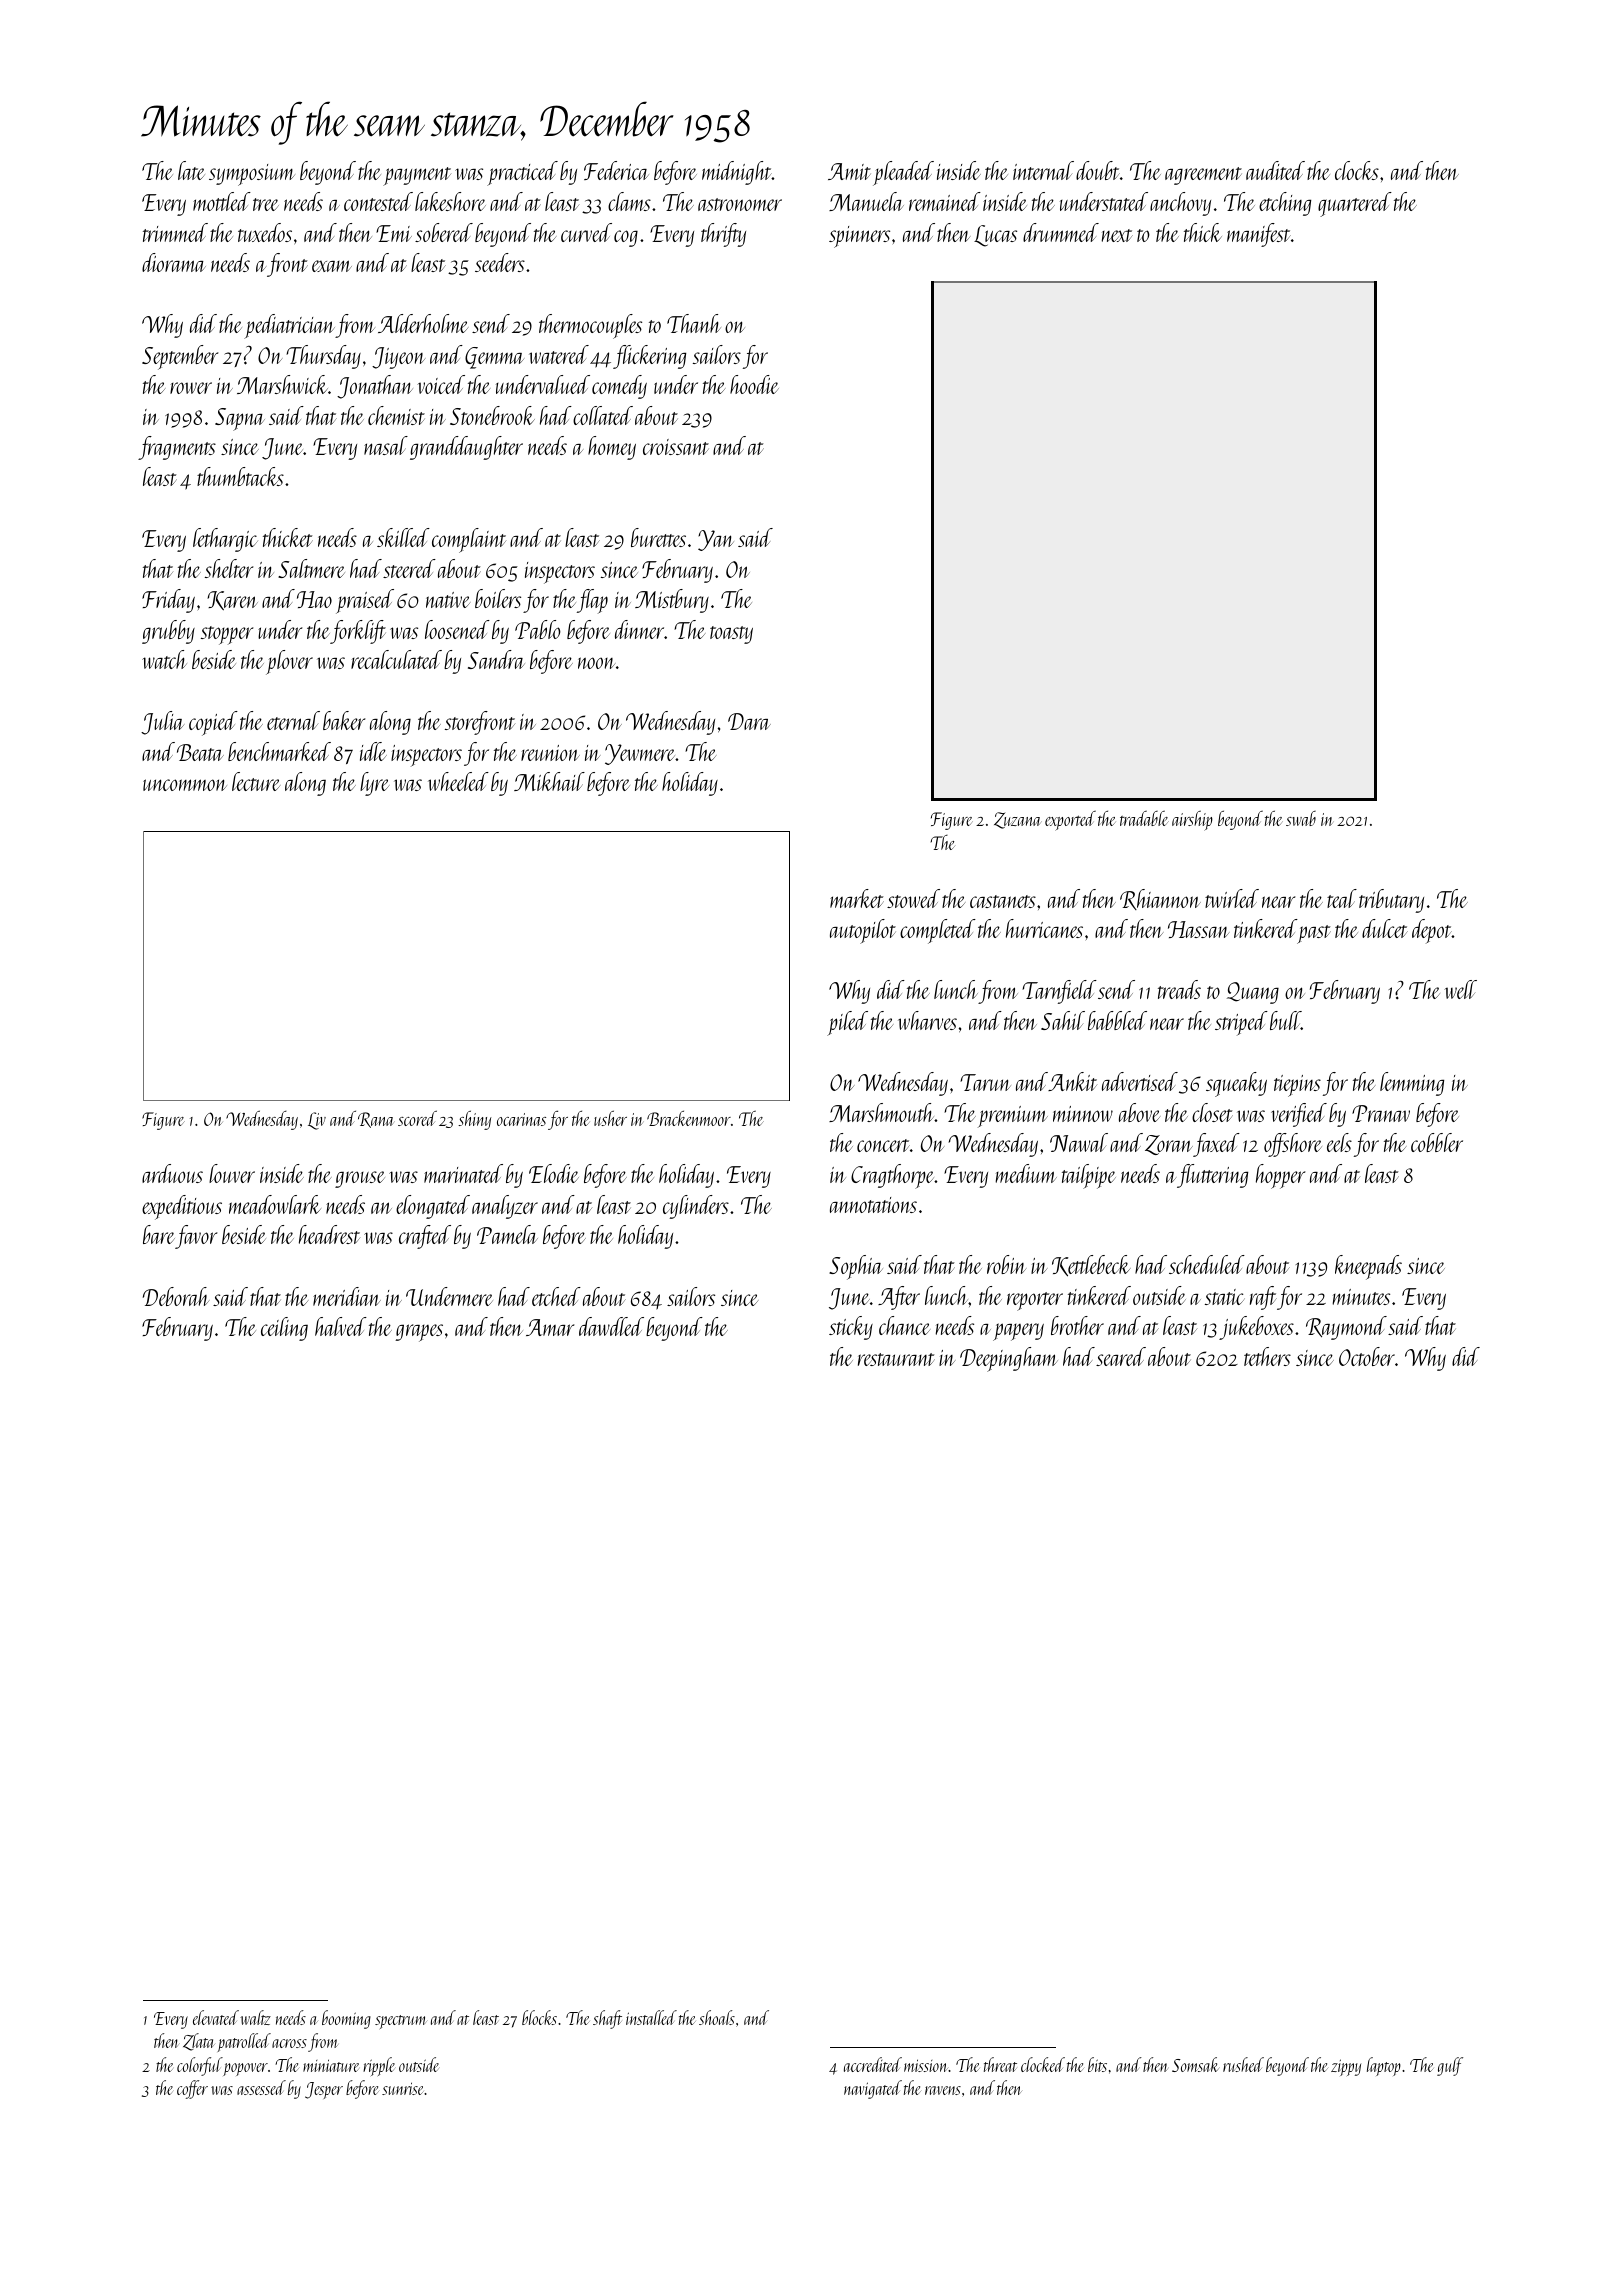 This screenshot has width=1620, height=2292. What do you see at coordinates (731, 635) in the screenshot?
I see `toasty` at bounding box center [731, 635].
